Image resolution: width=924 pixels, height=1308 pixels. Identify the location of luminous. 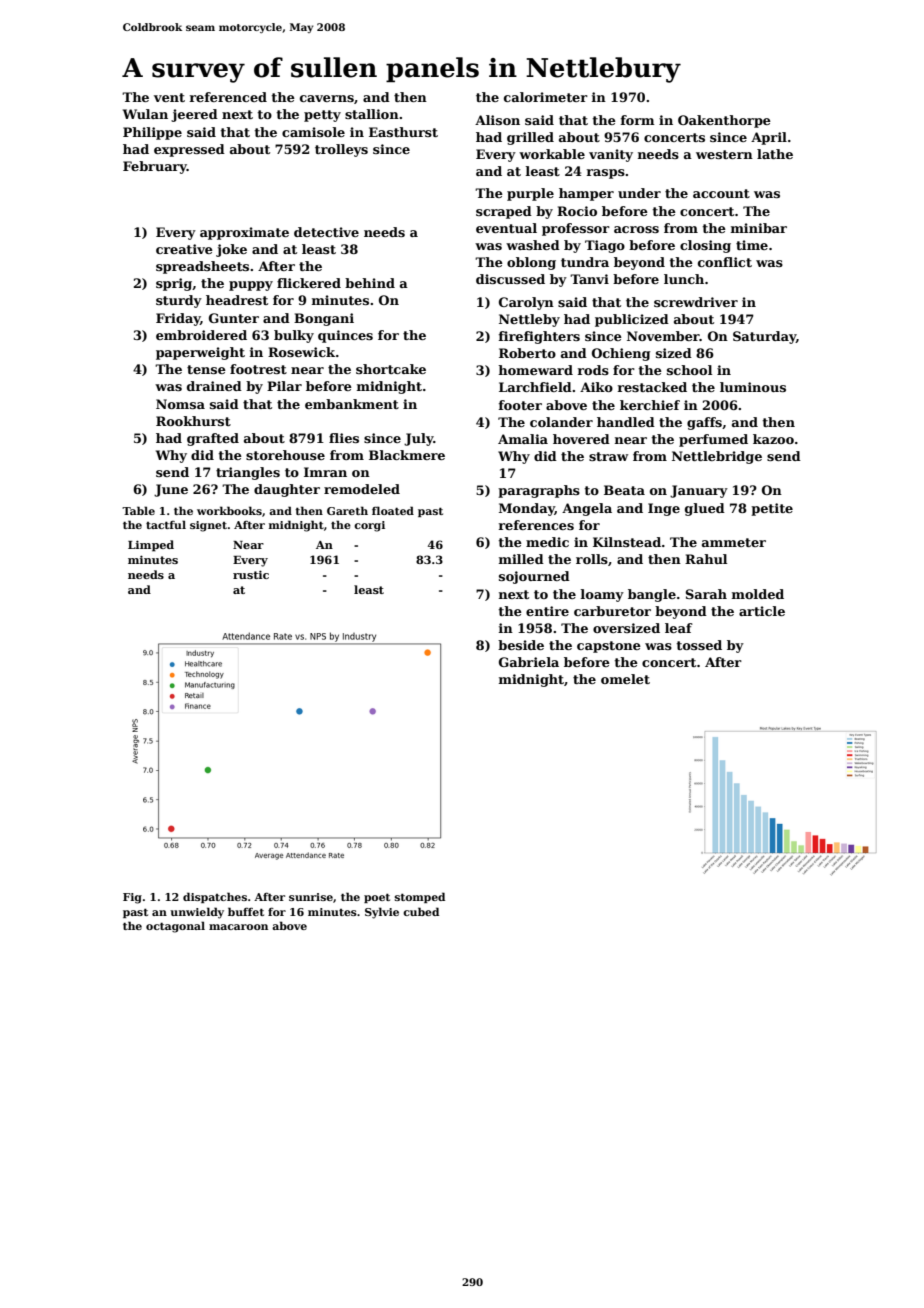
(753, 387).
